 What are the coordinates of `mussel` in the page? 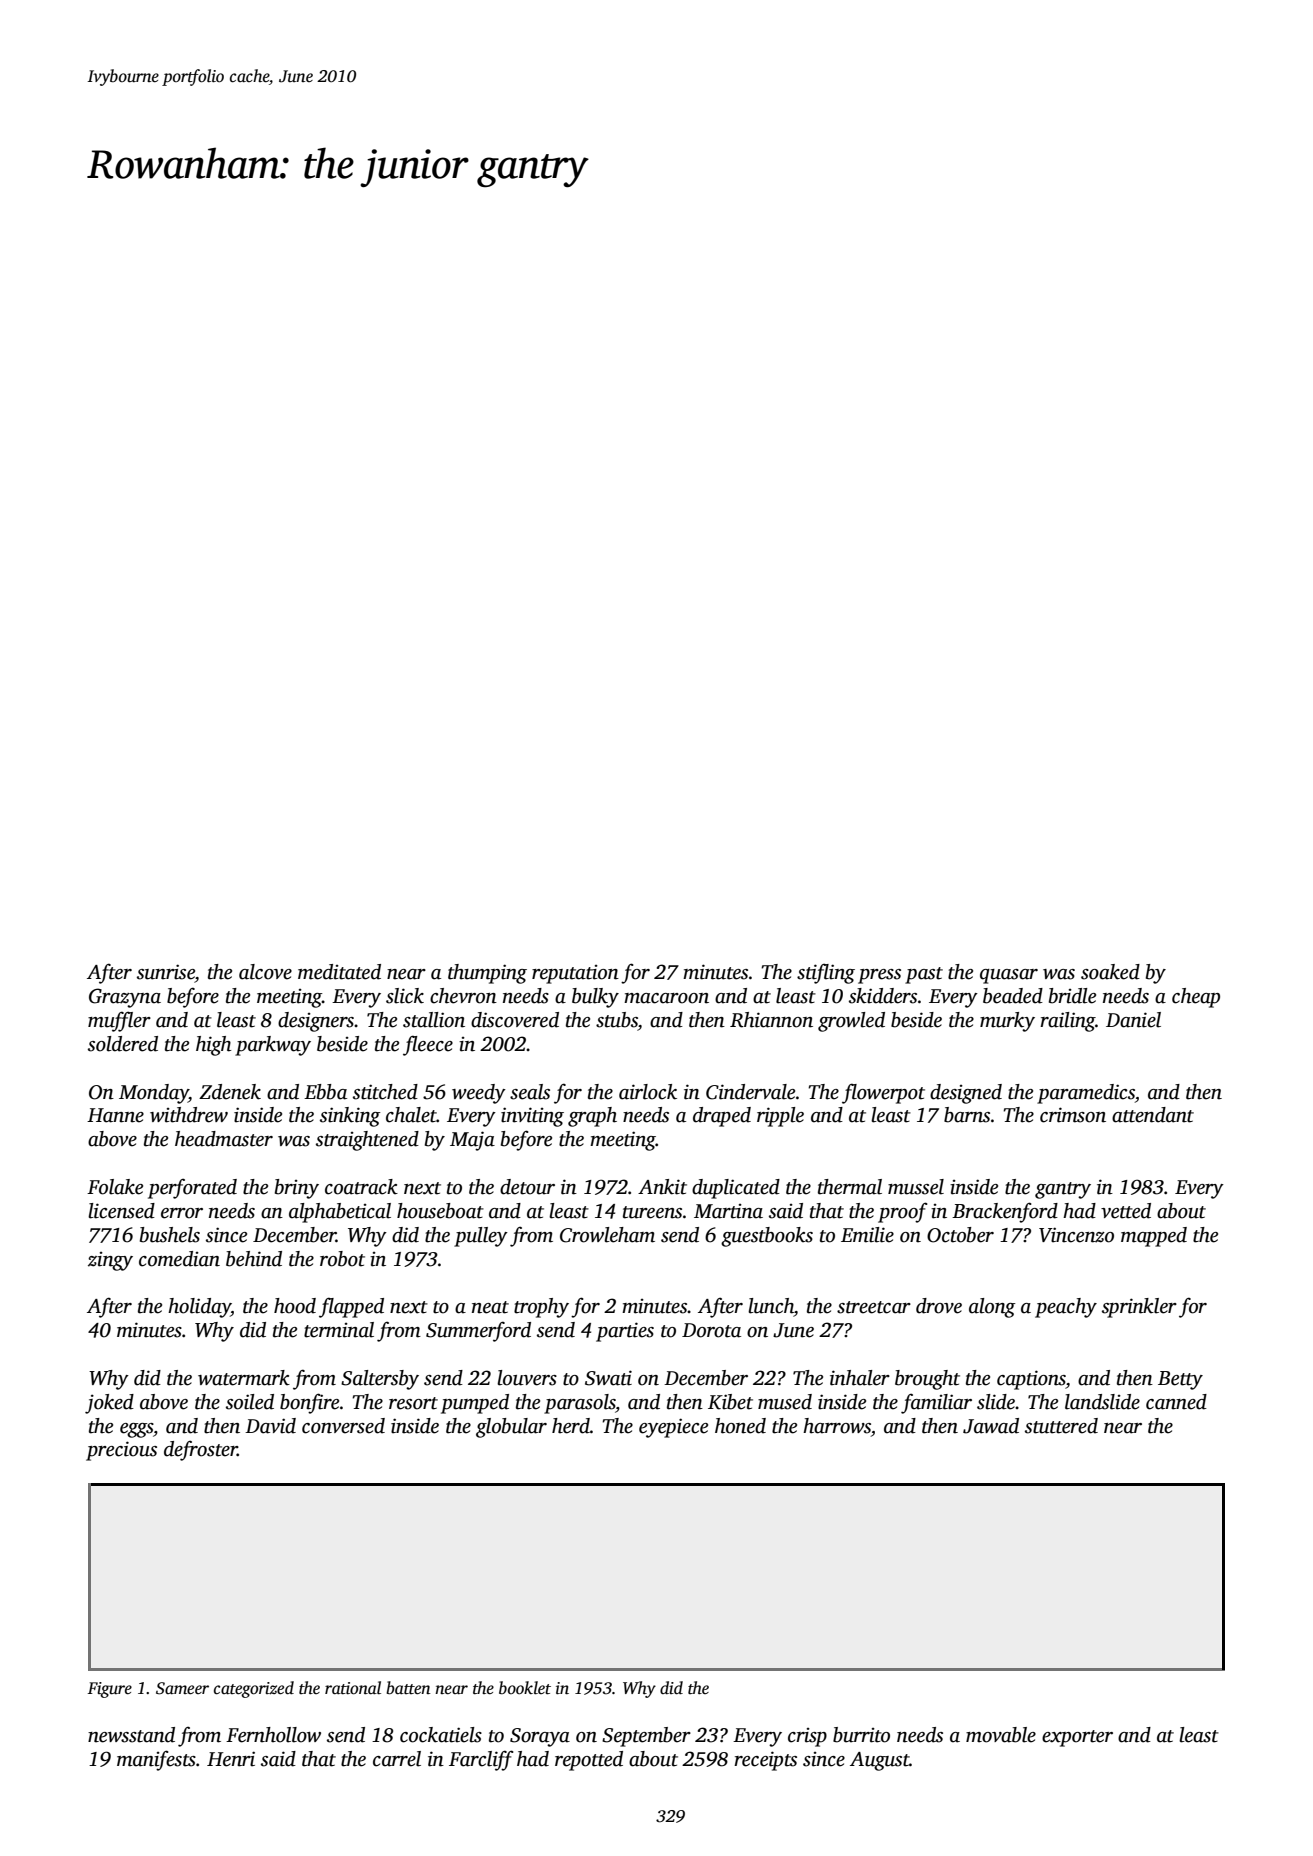 It's located at (916, 1187).
